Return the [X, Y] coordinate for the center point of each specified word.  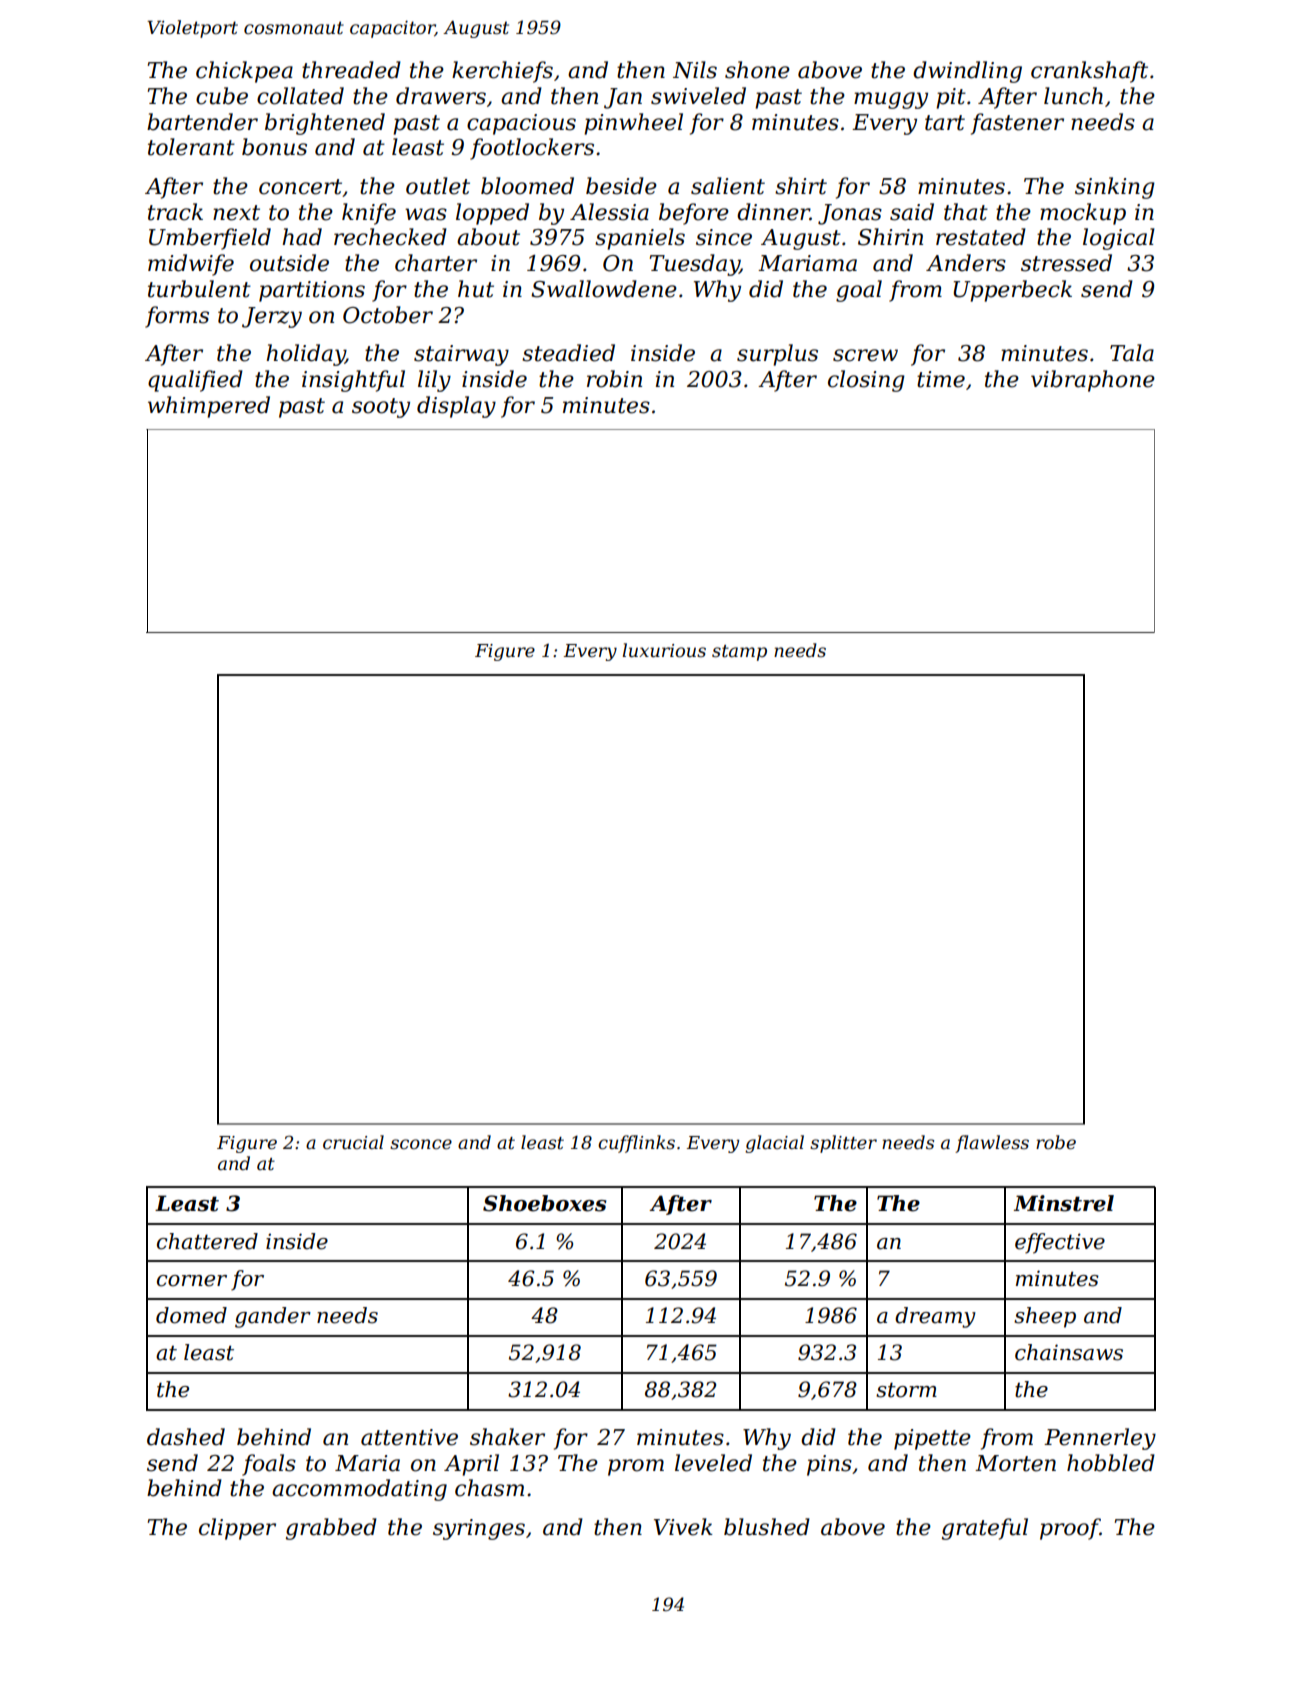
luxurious [664, 650]
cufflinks [636, 1144]
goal [859, 291]
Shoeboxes [544, 1203]
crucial [353, 1142]
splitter [843, 1144]
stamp [739, 653]
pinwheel [633, 124]
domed [191, 1315]
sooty [381, 408]
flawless [992, 1144]
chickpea [244, 72]
